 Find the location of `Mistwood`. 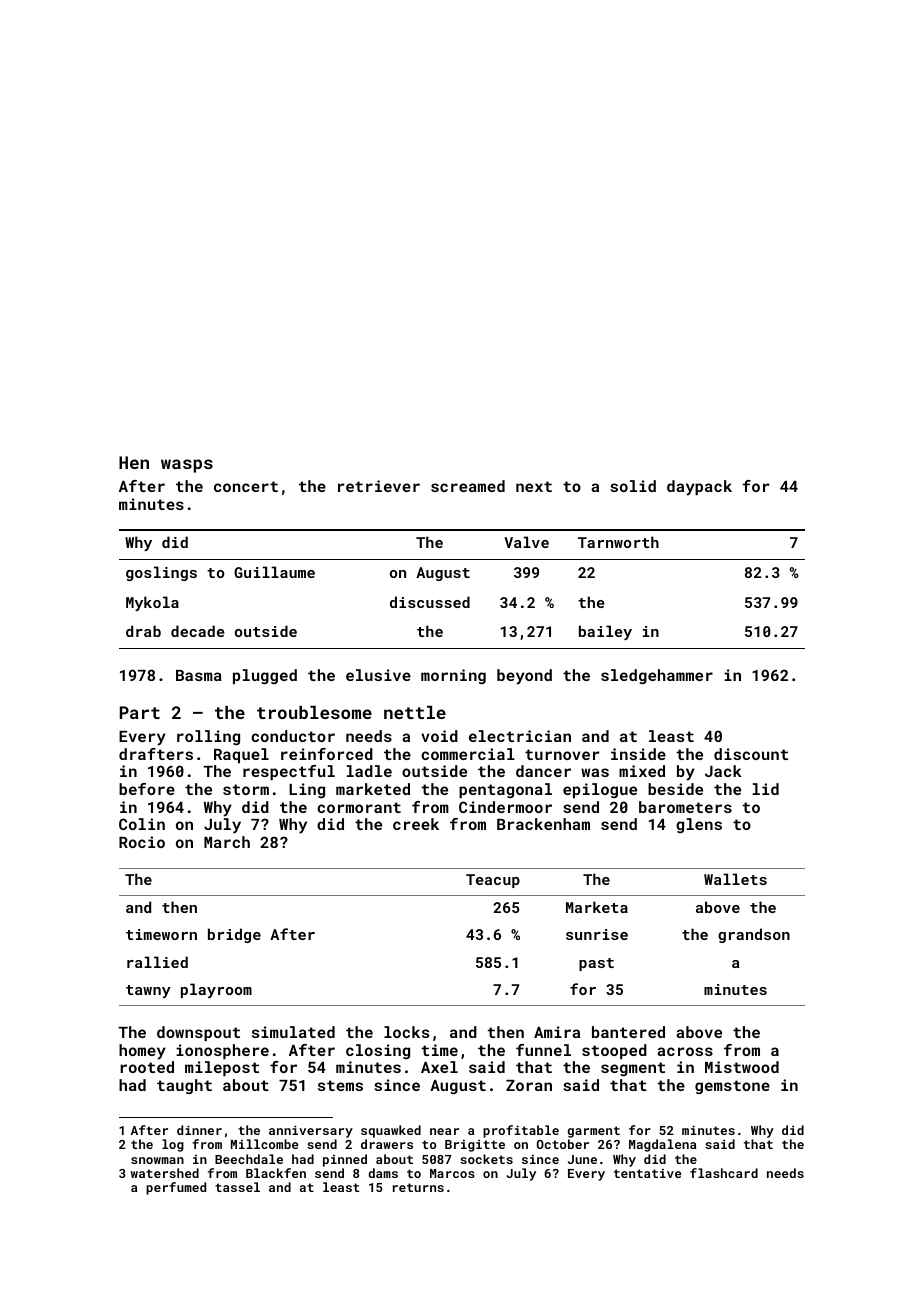

Mistwood is located at coordinates (742, 1067).
